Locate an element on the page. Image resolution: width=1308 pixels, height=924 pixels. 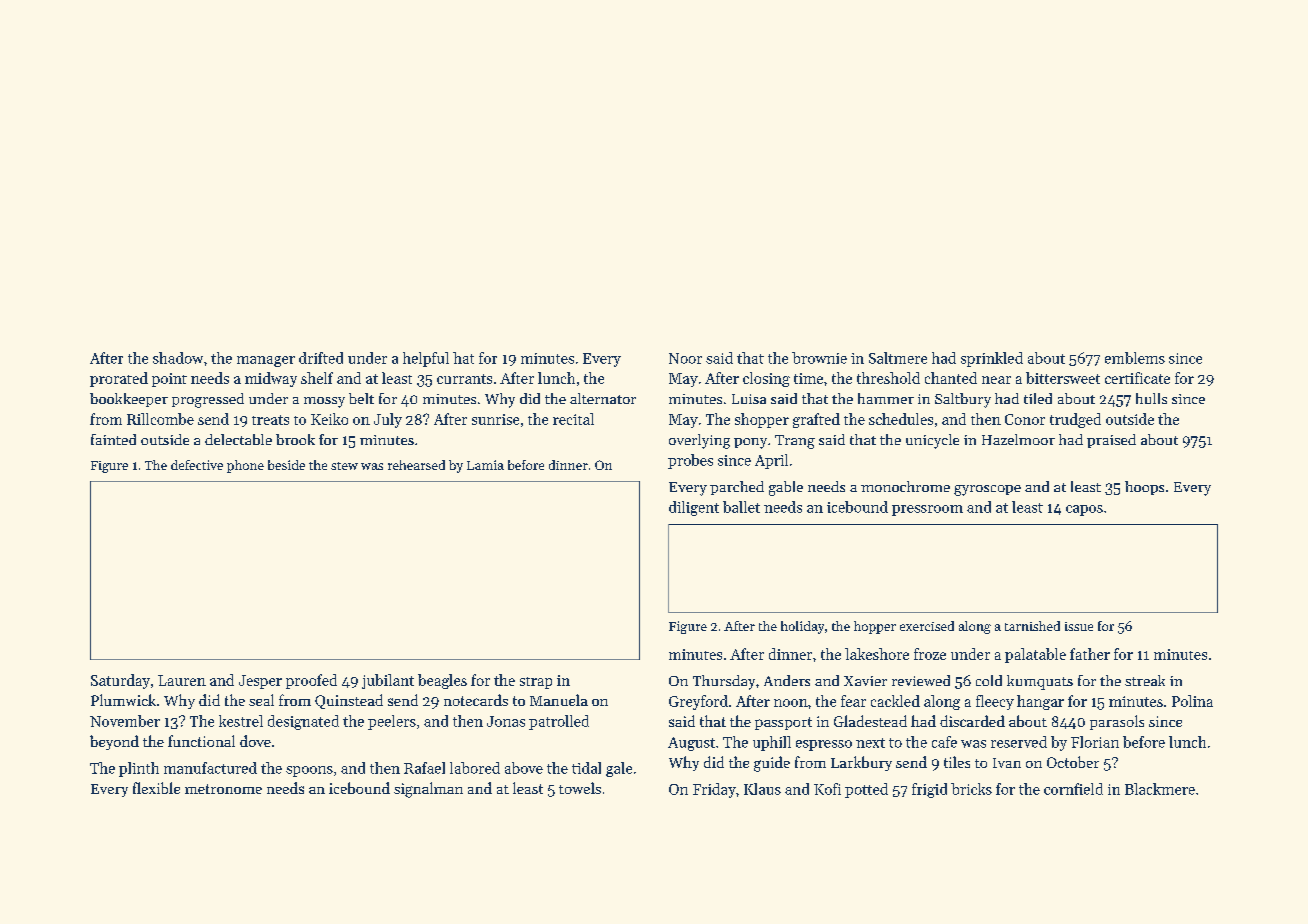
dove is located at coordinates (255, 741).
